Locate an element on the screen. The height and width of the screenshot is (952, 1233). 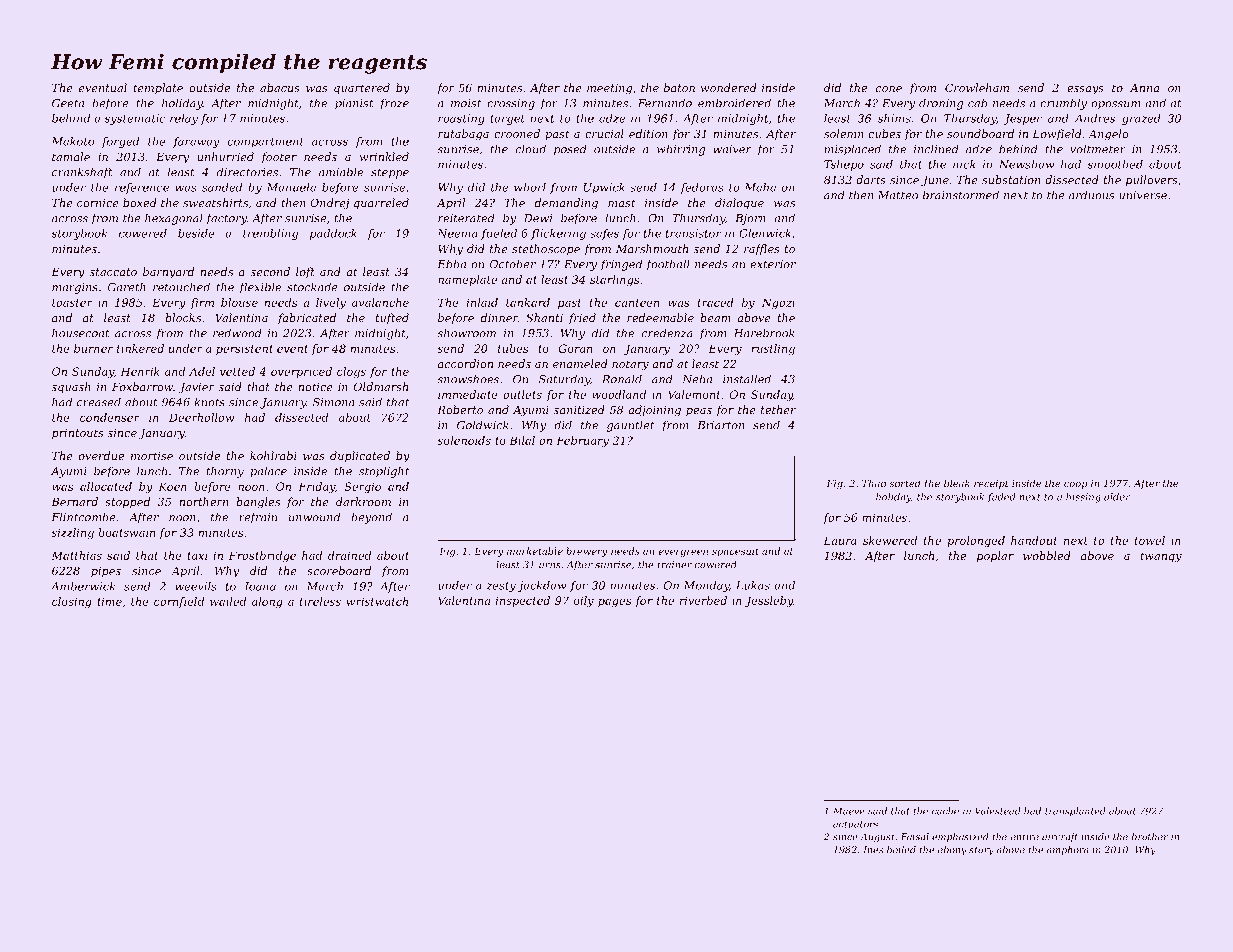
tubes is located at coordinates (513, 348).
